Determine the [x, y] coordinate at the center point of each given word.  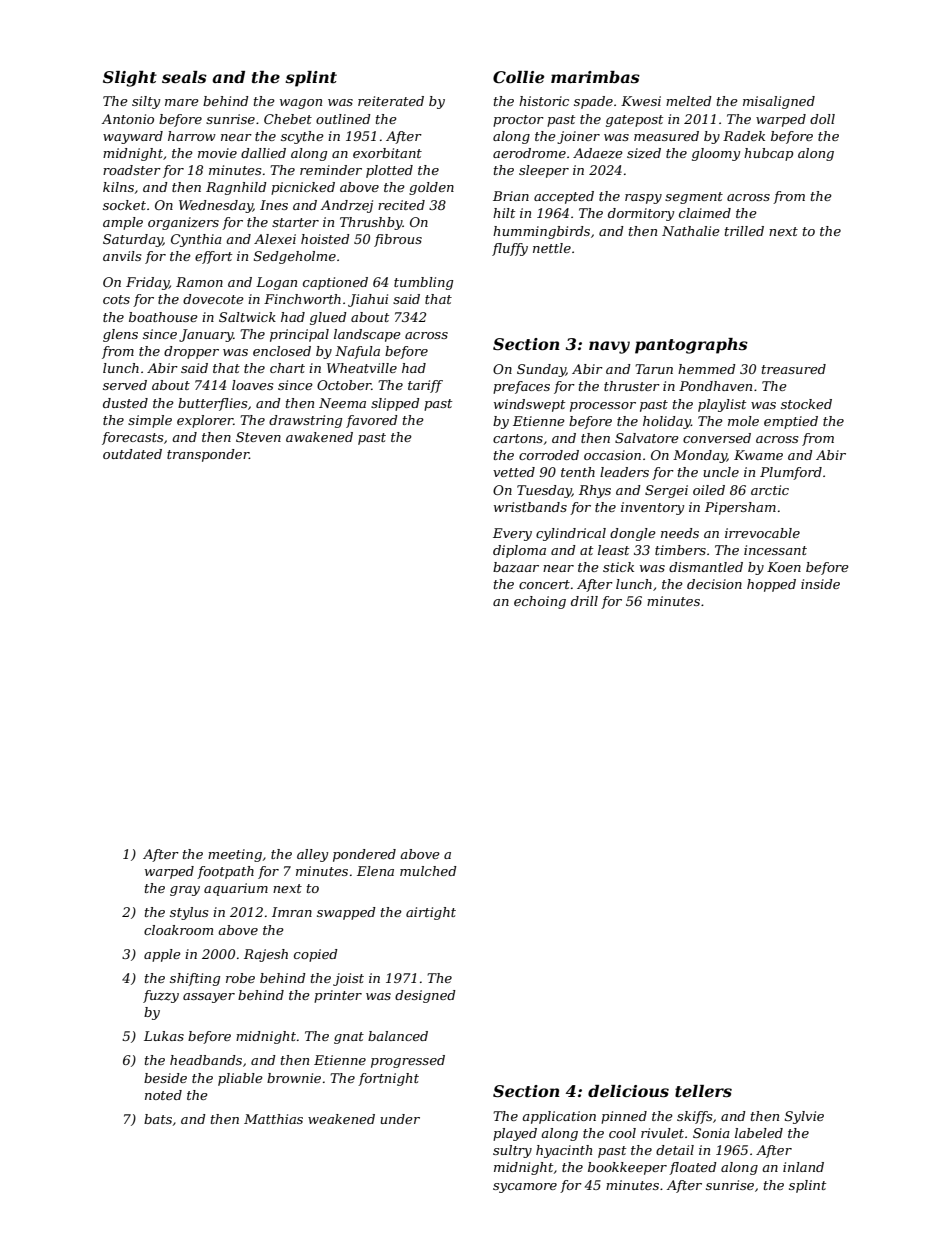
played [515, 1134]
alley [312, 855]
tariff [425, 386]
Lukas [164, 1036]
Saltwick [247, 317]
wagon [301, 104]
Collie [518, 77]
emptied [791, 422]
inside [820, 584]
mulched [428, 871]
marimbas [595, 77]
